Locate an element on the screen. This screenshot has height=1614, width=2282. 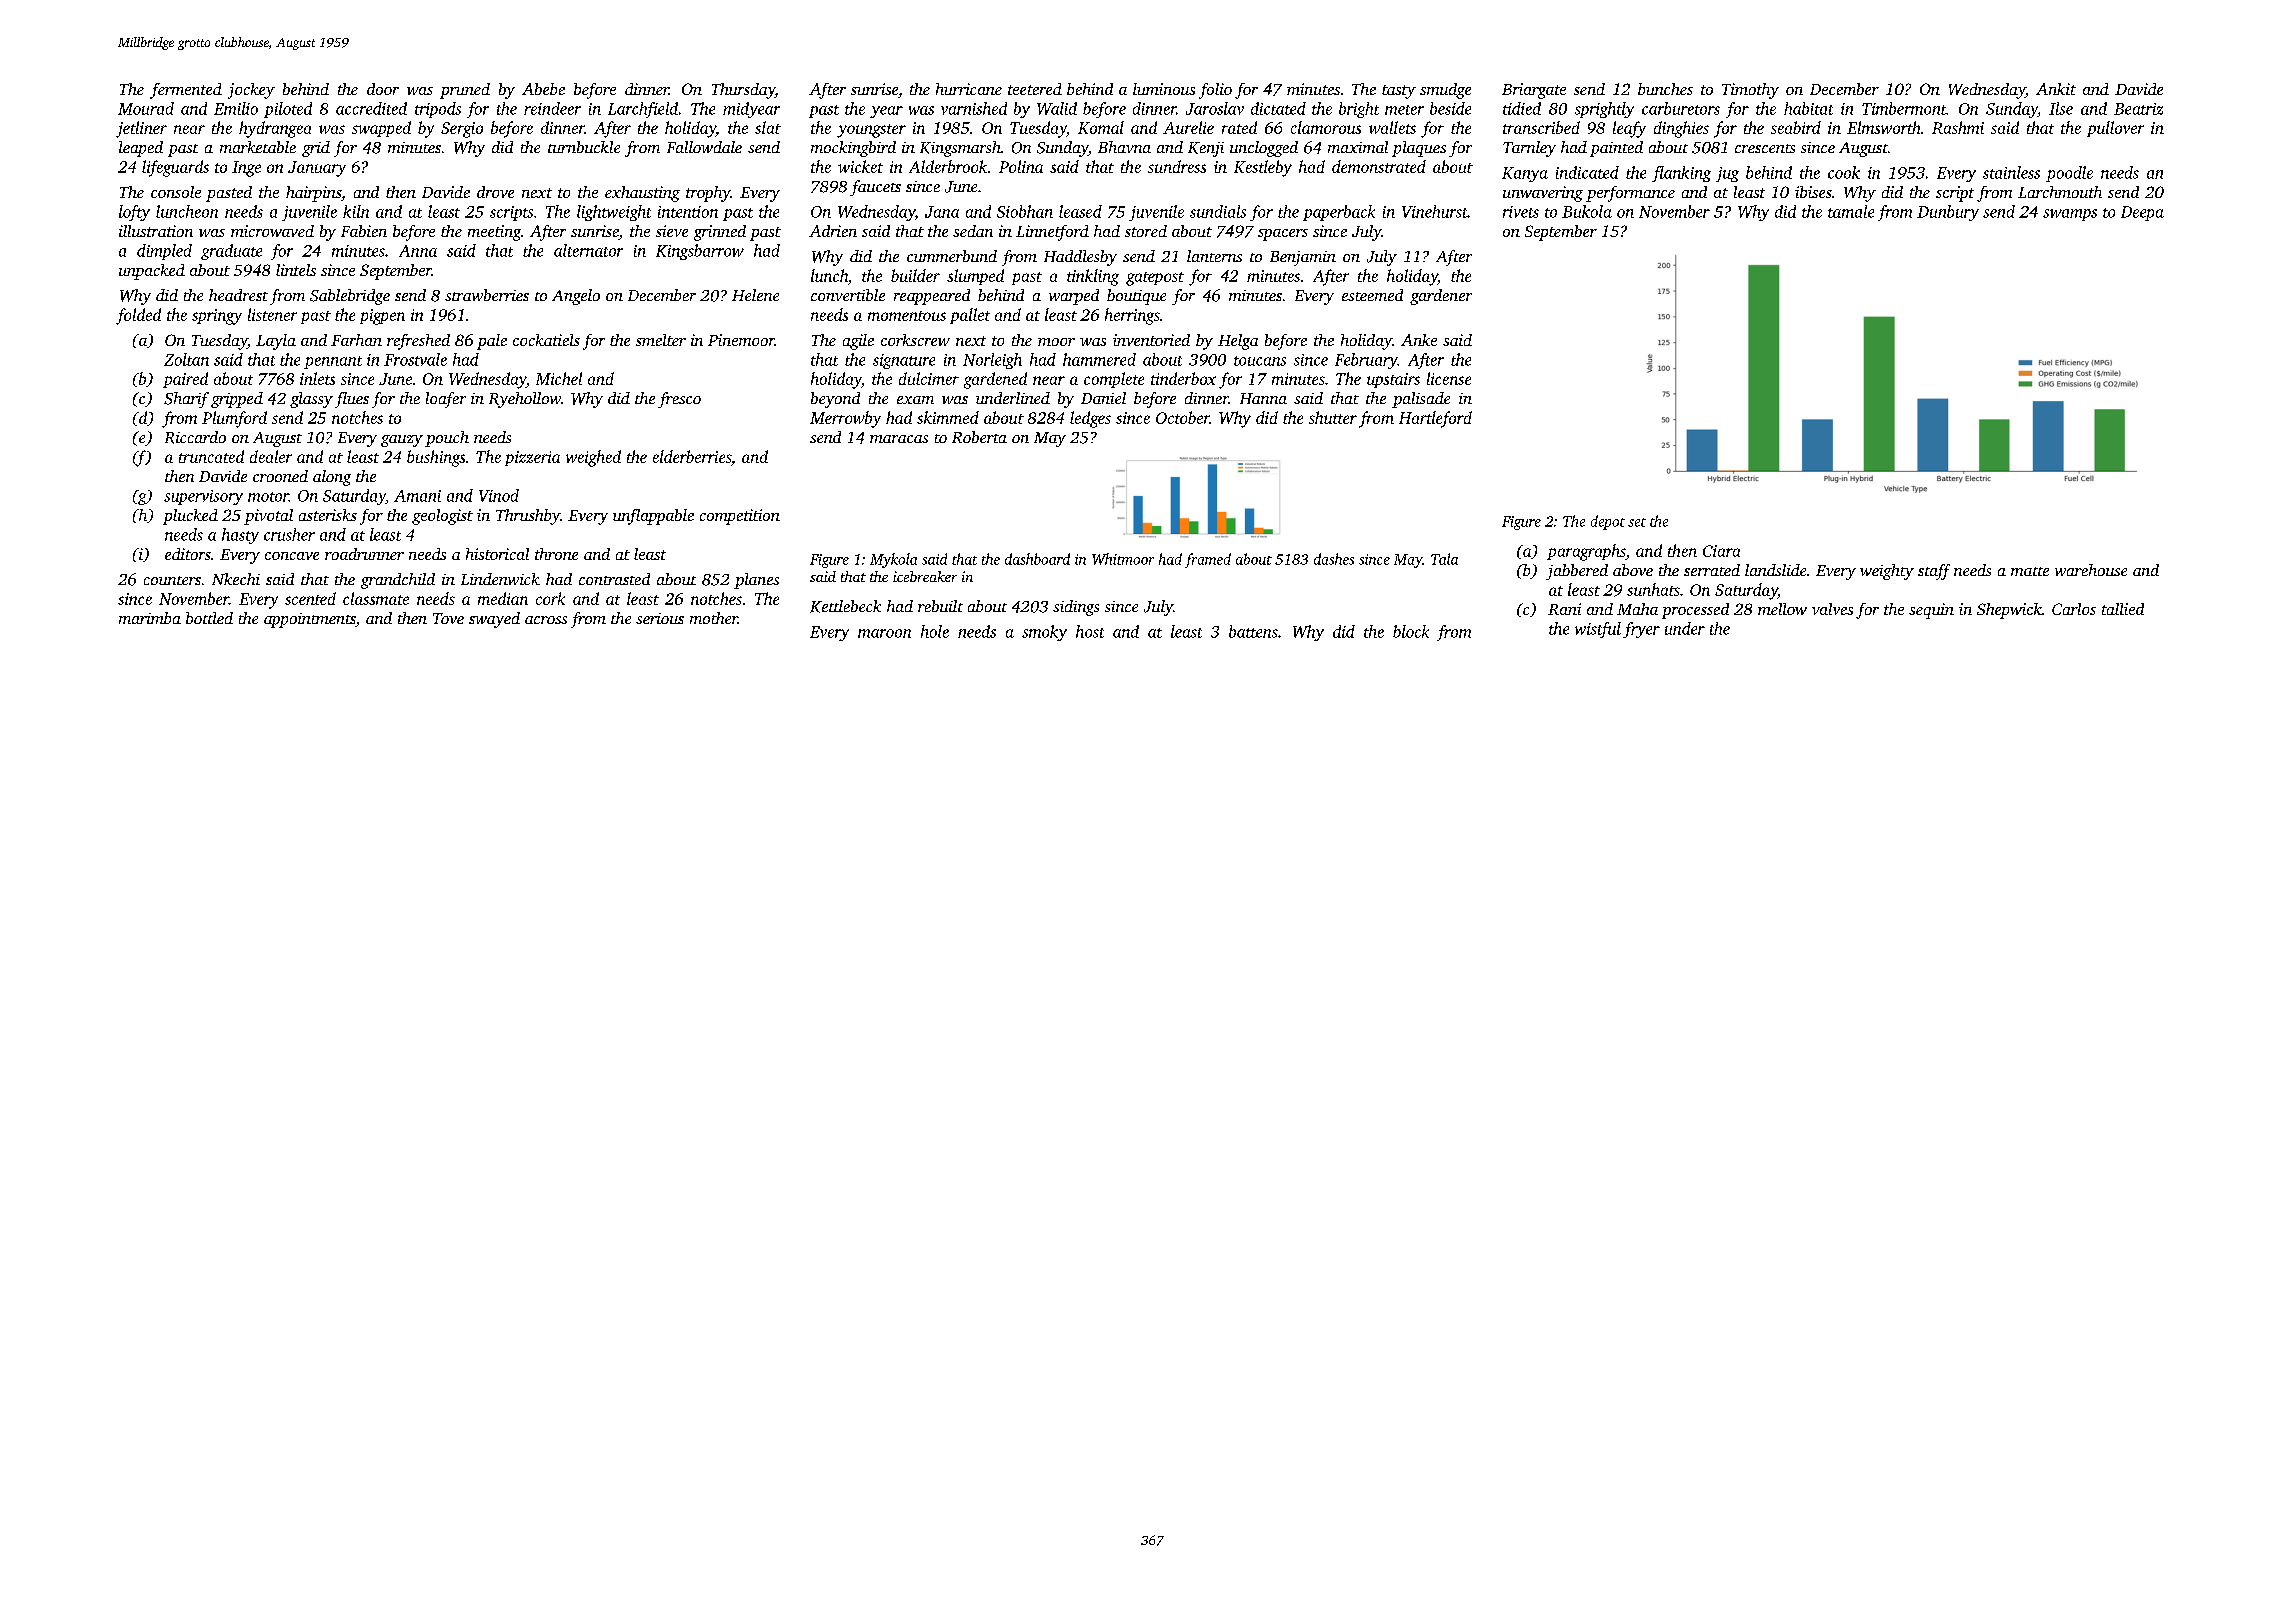
Timothy is located at coordinates (1750, 91).
